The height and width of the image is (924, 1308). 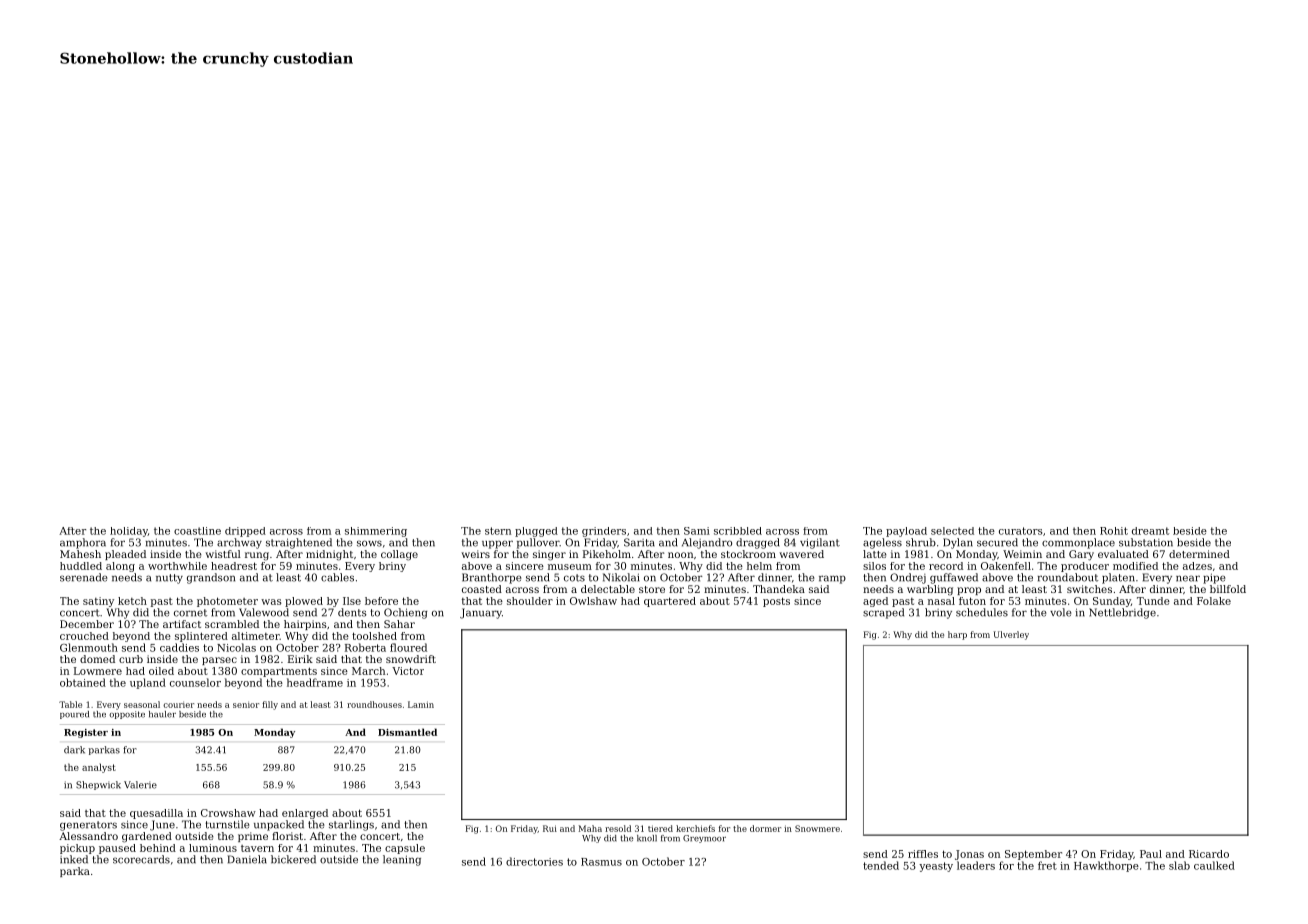 What do you see at coordinates (748, 554) in the image?
I see `stockroom` at bounding box center [748, 554].
